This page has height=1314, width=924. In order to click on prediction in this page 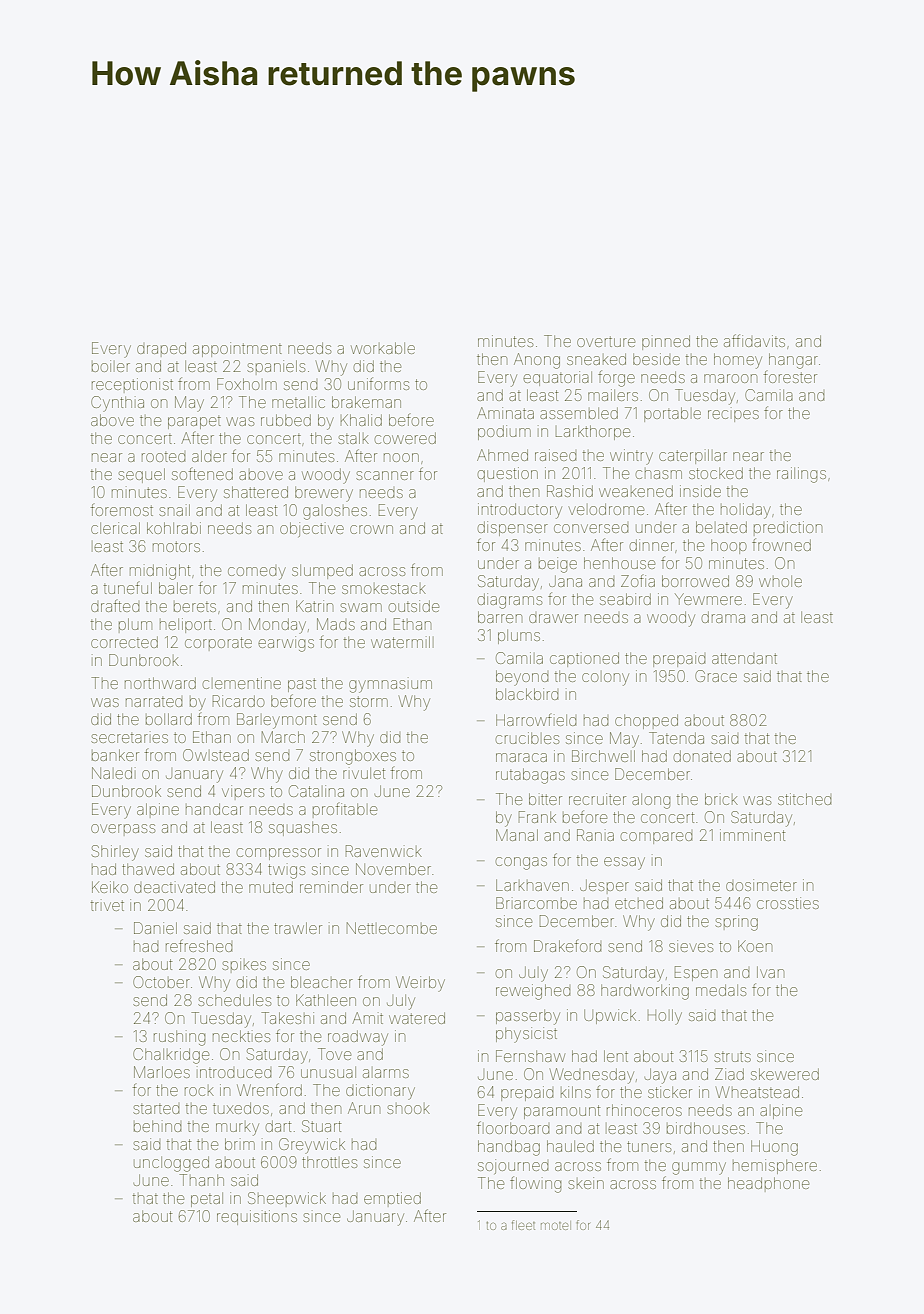, I will do `click(788, 527)`.
